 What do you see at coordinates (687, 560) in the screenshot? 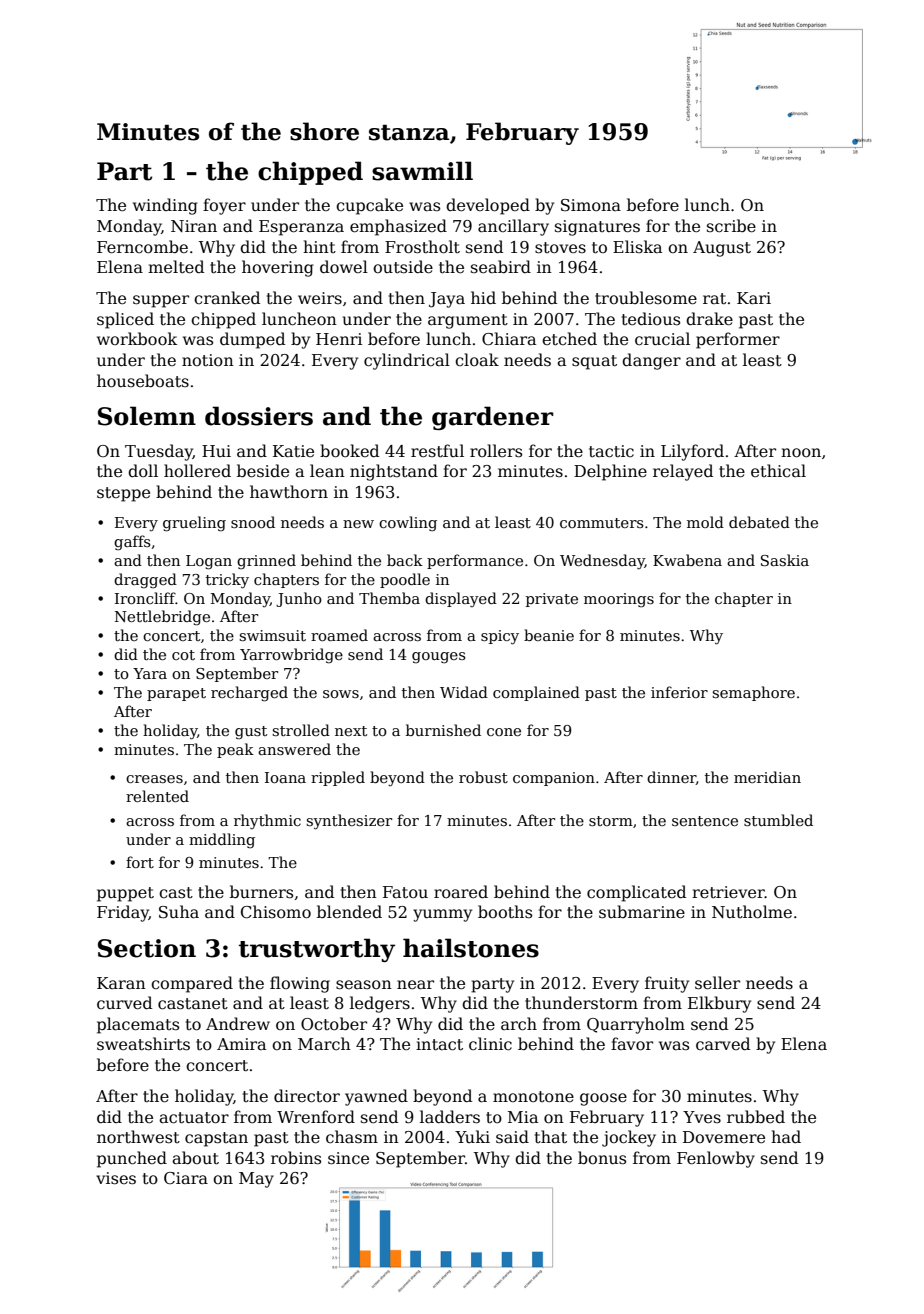
I see `Kwabena` at bounding box center [687, 560].
